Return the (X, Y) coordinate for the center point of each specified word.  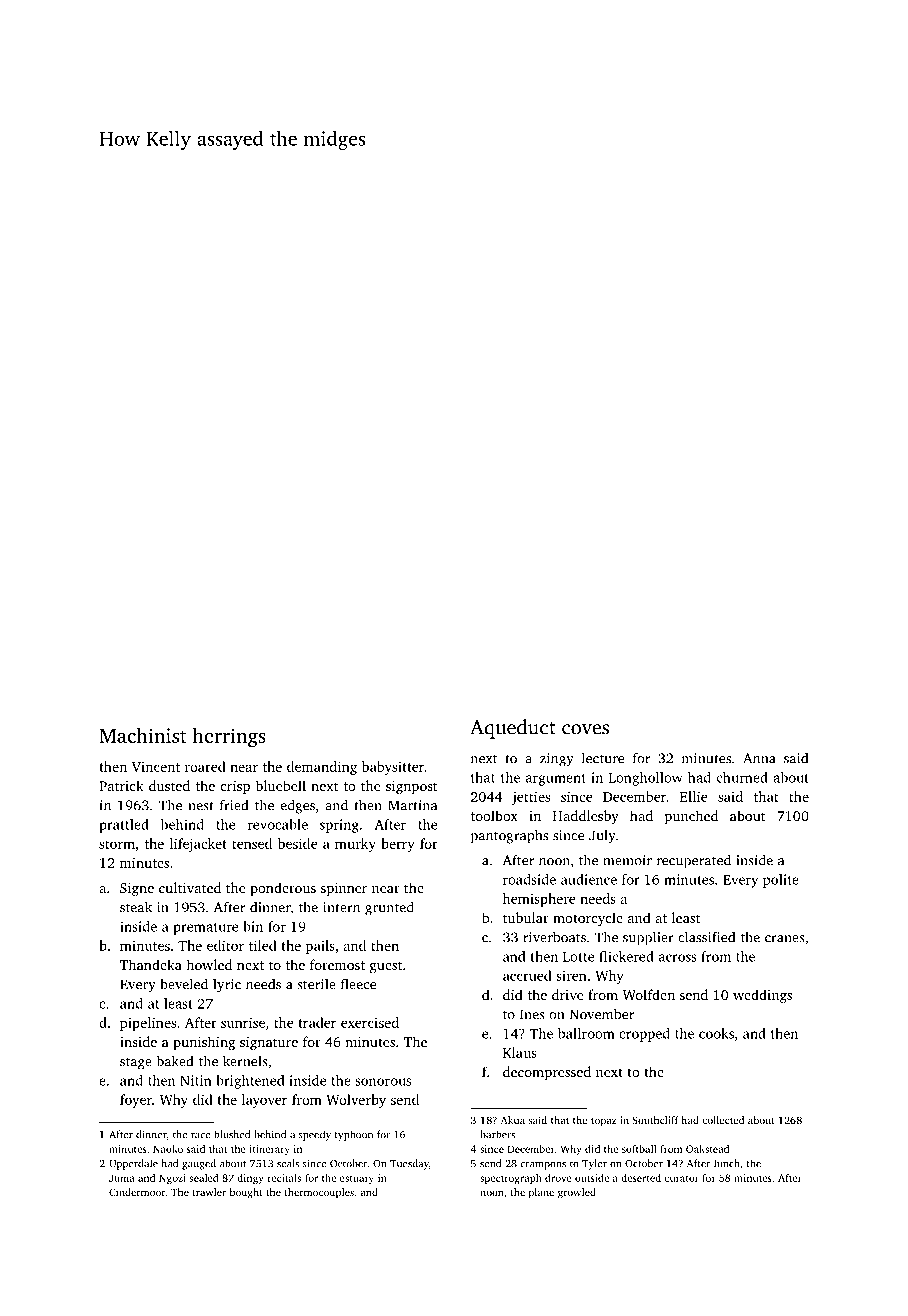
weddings (762, 996)
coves (585, 729)
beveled (184, 984)
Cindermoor (137, 1192)
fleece (358, 984)
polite (781, 881)
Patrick (121, 785)
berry (398, 845)
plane (541, 1193)
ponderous (283, 889)
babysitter (393, 768)
